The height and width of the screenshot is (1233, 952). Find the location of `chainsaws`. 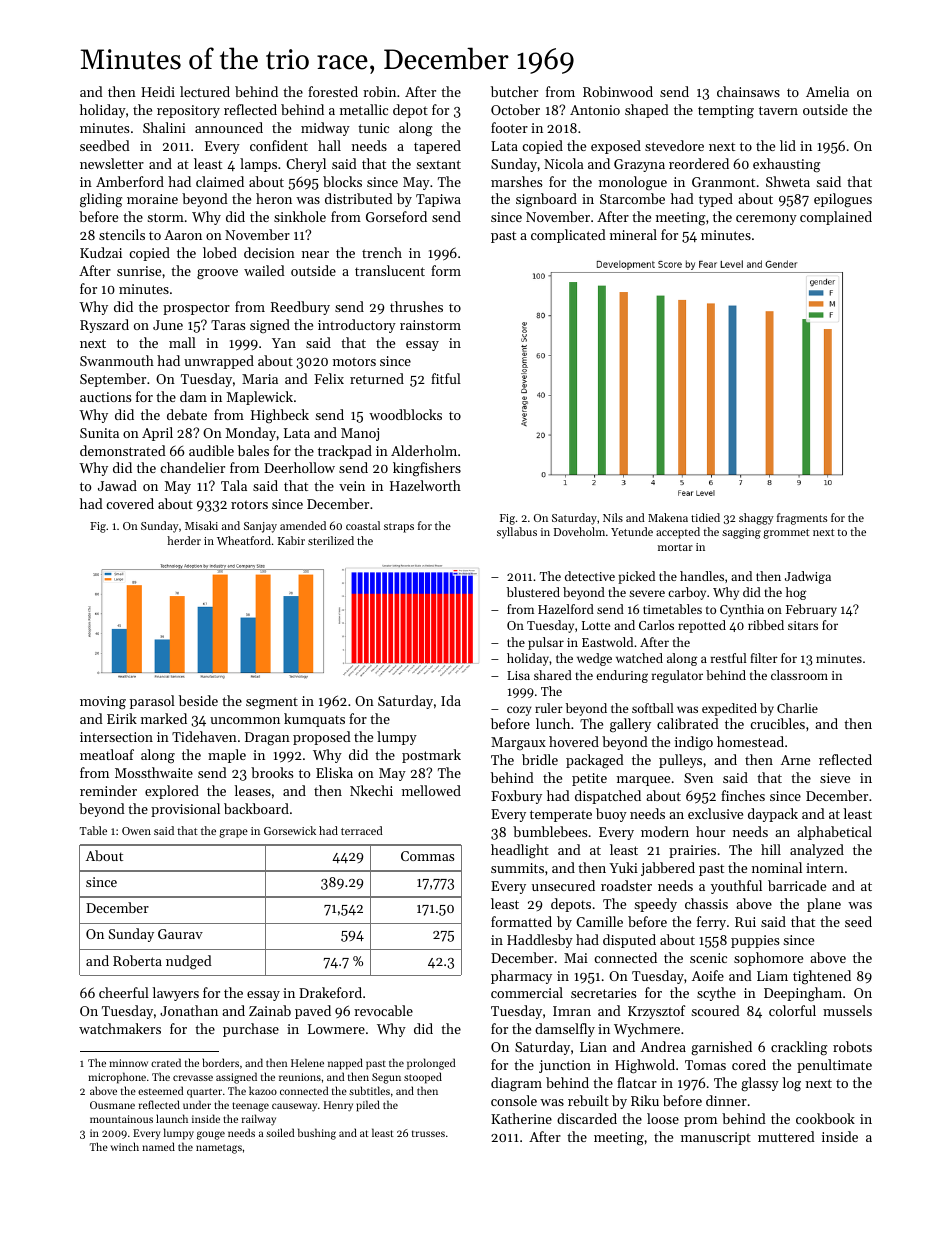

chainsaws is located at coordinates (748, 91).
